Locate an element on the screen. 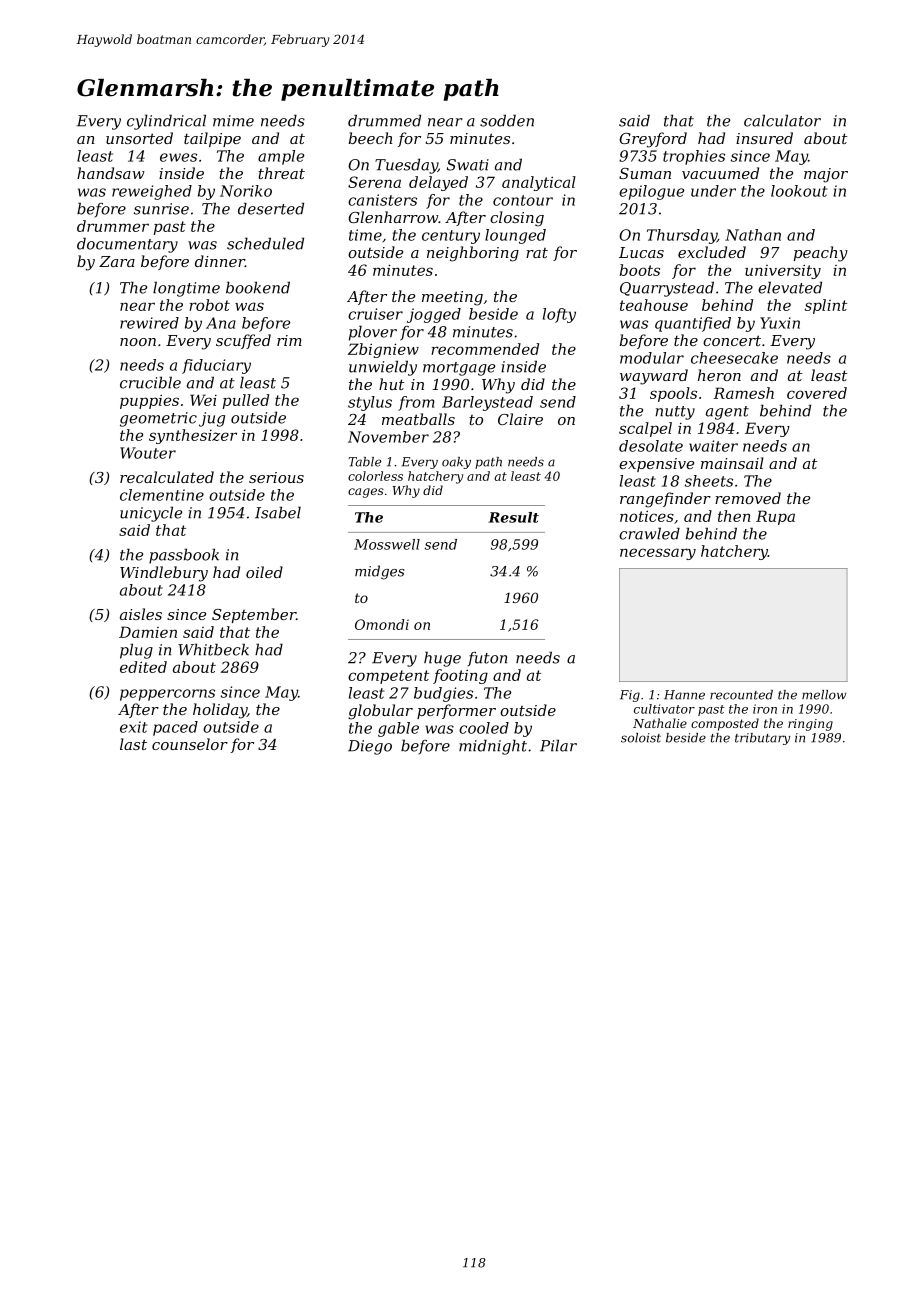  insured is located at coordinates (764, 138).
